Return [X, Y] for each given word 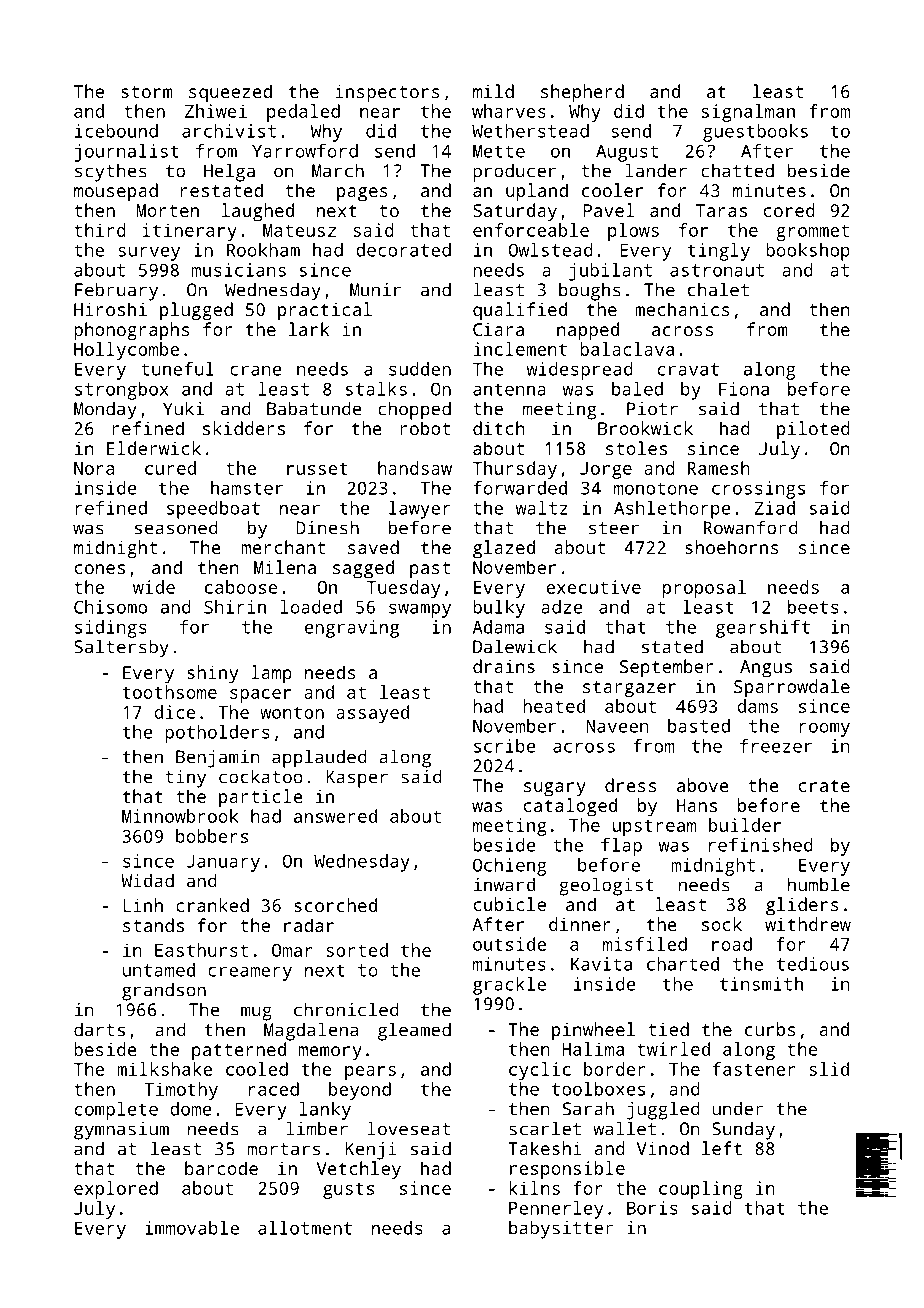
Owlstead [551, 250]
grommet [812, 232]
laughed [258, 212]
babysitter [561, 1229]
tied [668, 1029]
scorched [335, 905]
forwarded [520, 488]
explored [116, 1190]
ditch [499, 428]
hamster [247, 488]
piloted [813, 430]
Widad [147, 880]
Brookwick [645, 428]
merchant [283, 547]
